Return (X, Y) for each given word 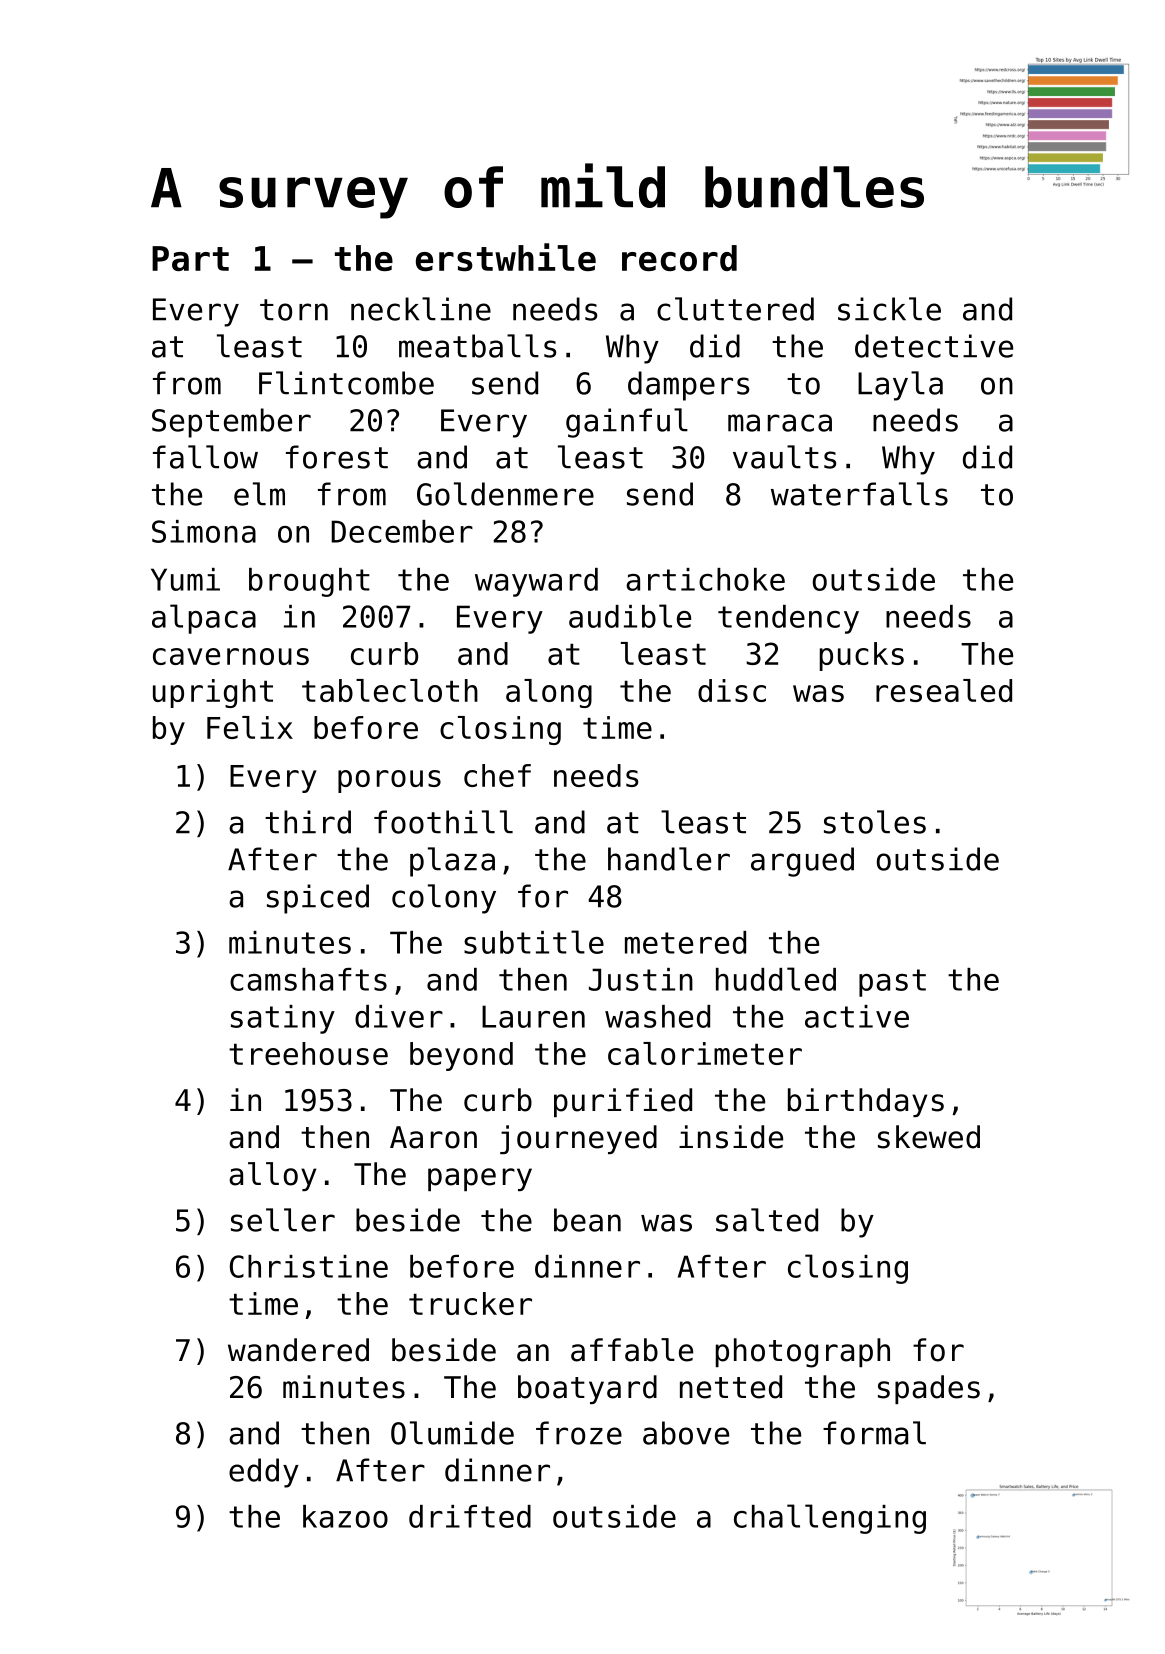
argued (802, 862)
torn (294, 310)
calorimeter (705, 1053)
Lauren (533, 1016)
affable (632, 1350)
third (308, 822)
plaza (452, 862)
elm (259, 494)
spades (929, 1389)
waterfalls (859, 494)
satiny (283, 1019)
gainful (627, 423)
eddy (264, 1473)
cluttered (735, 309)
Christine (309, 1266)
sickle (889, 309)
